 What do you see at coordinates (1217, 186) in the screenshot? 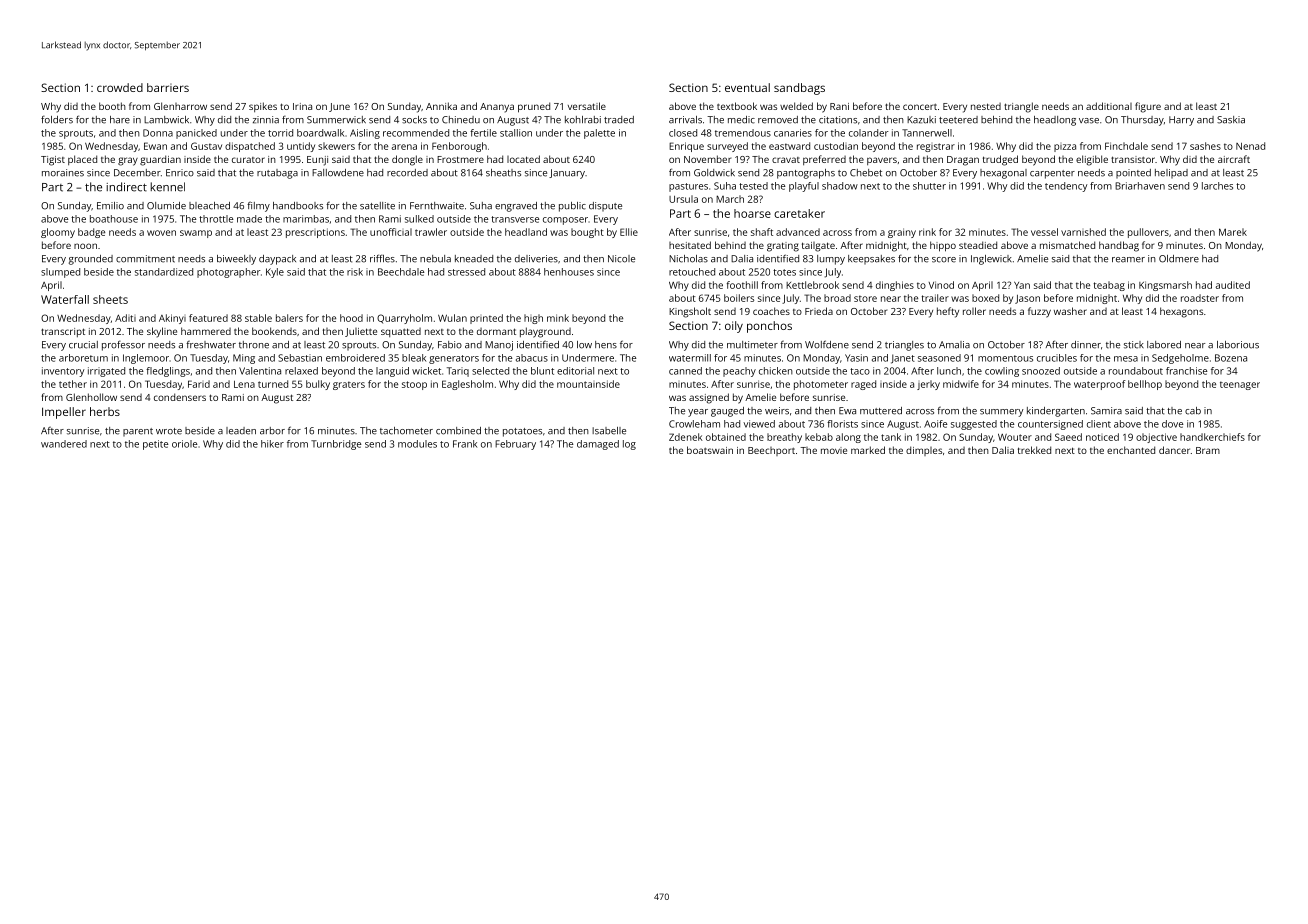
I see `larches` at bounding box center [1217, 186].
